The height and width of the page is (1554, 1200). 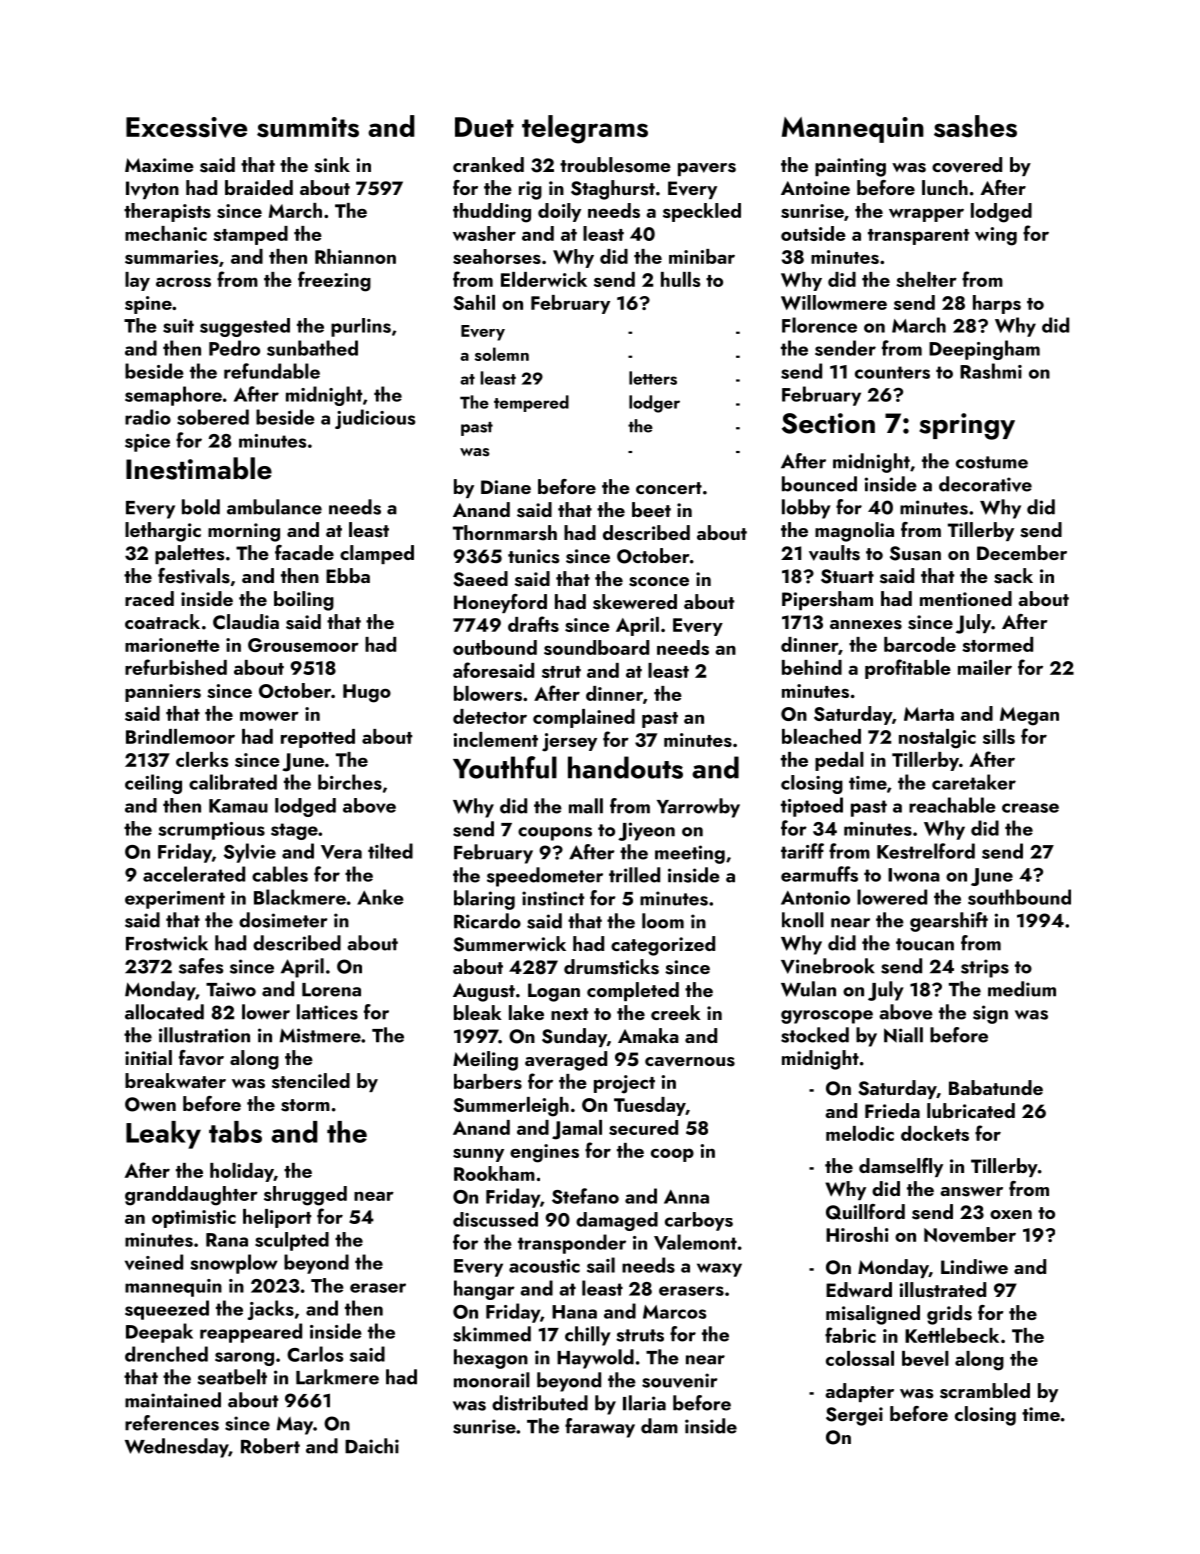 What do you see at coordinates (235, 1132) in the page?
I see `tabs` at bounding box center [235, 1132].
